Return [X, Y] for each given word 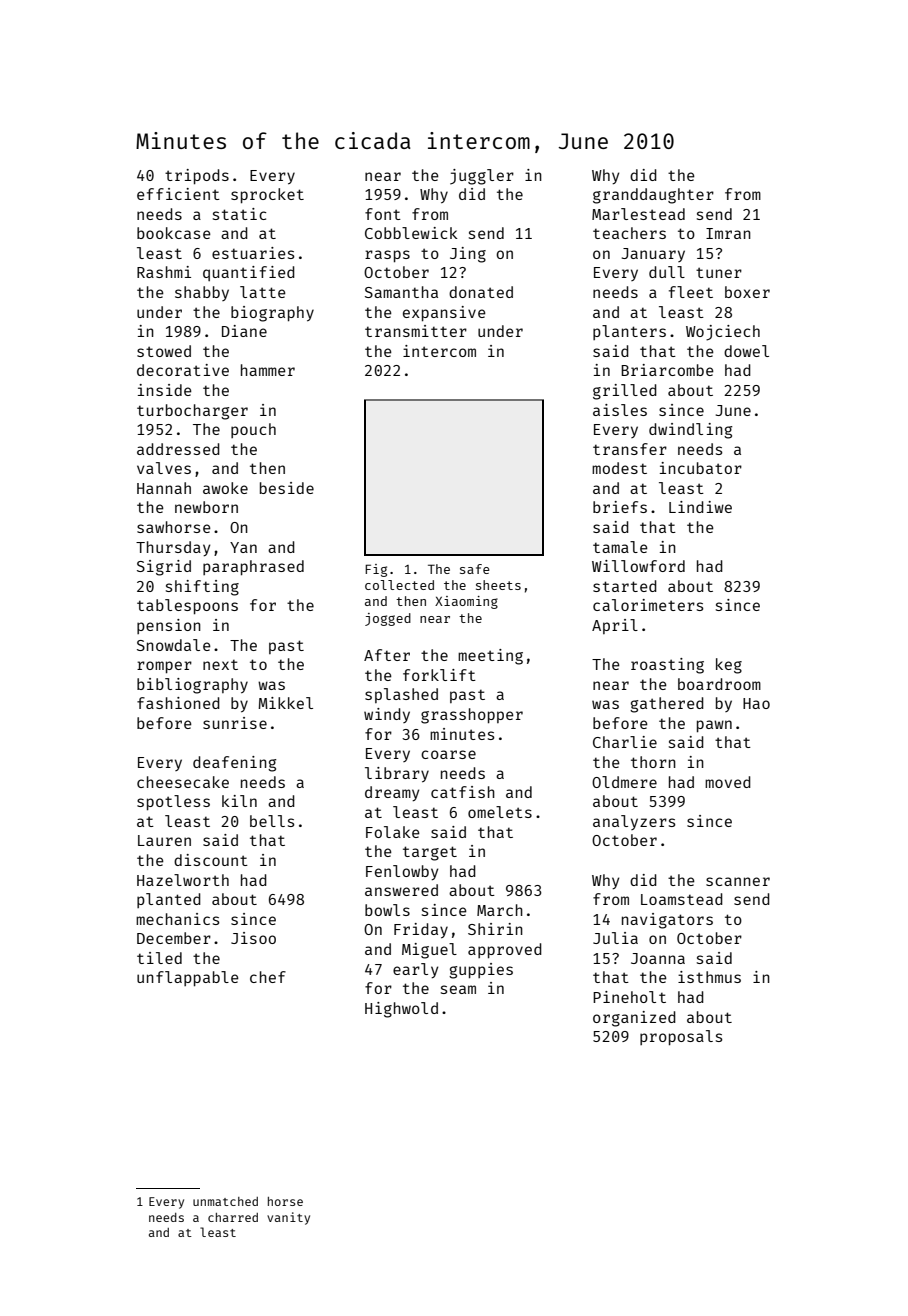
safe [475, 569]
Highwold [401, 1010]
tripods [197, 176]
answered [401, 890]
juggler [482, 177]
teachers [629, 233]
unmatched [225, 1201]
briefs [620, 507]
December [174, 938]
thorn [653, 762]
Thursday [173, 548]
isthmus [709, 977]
